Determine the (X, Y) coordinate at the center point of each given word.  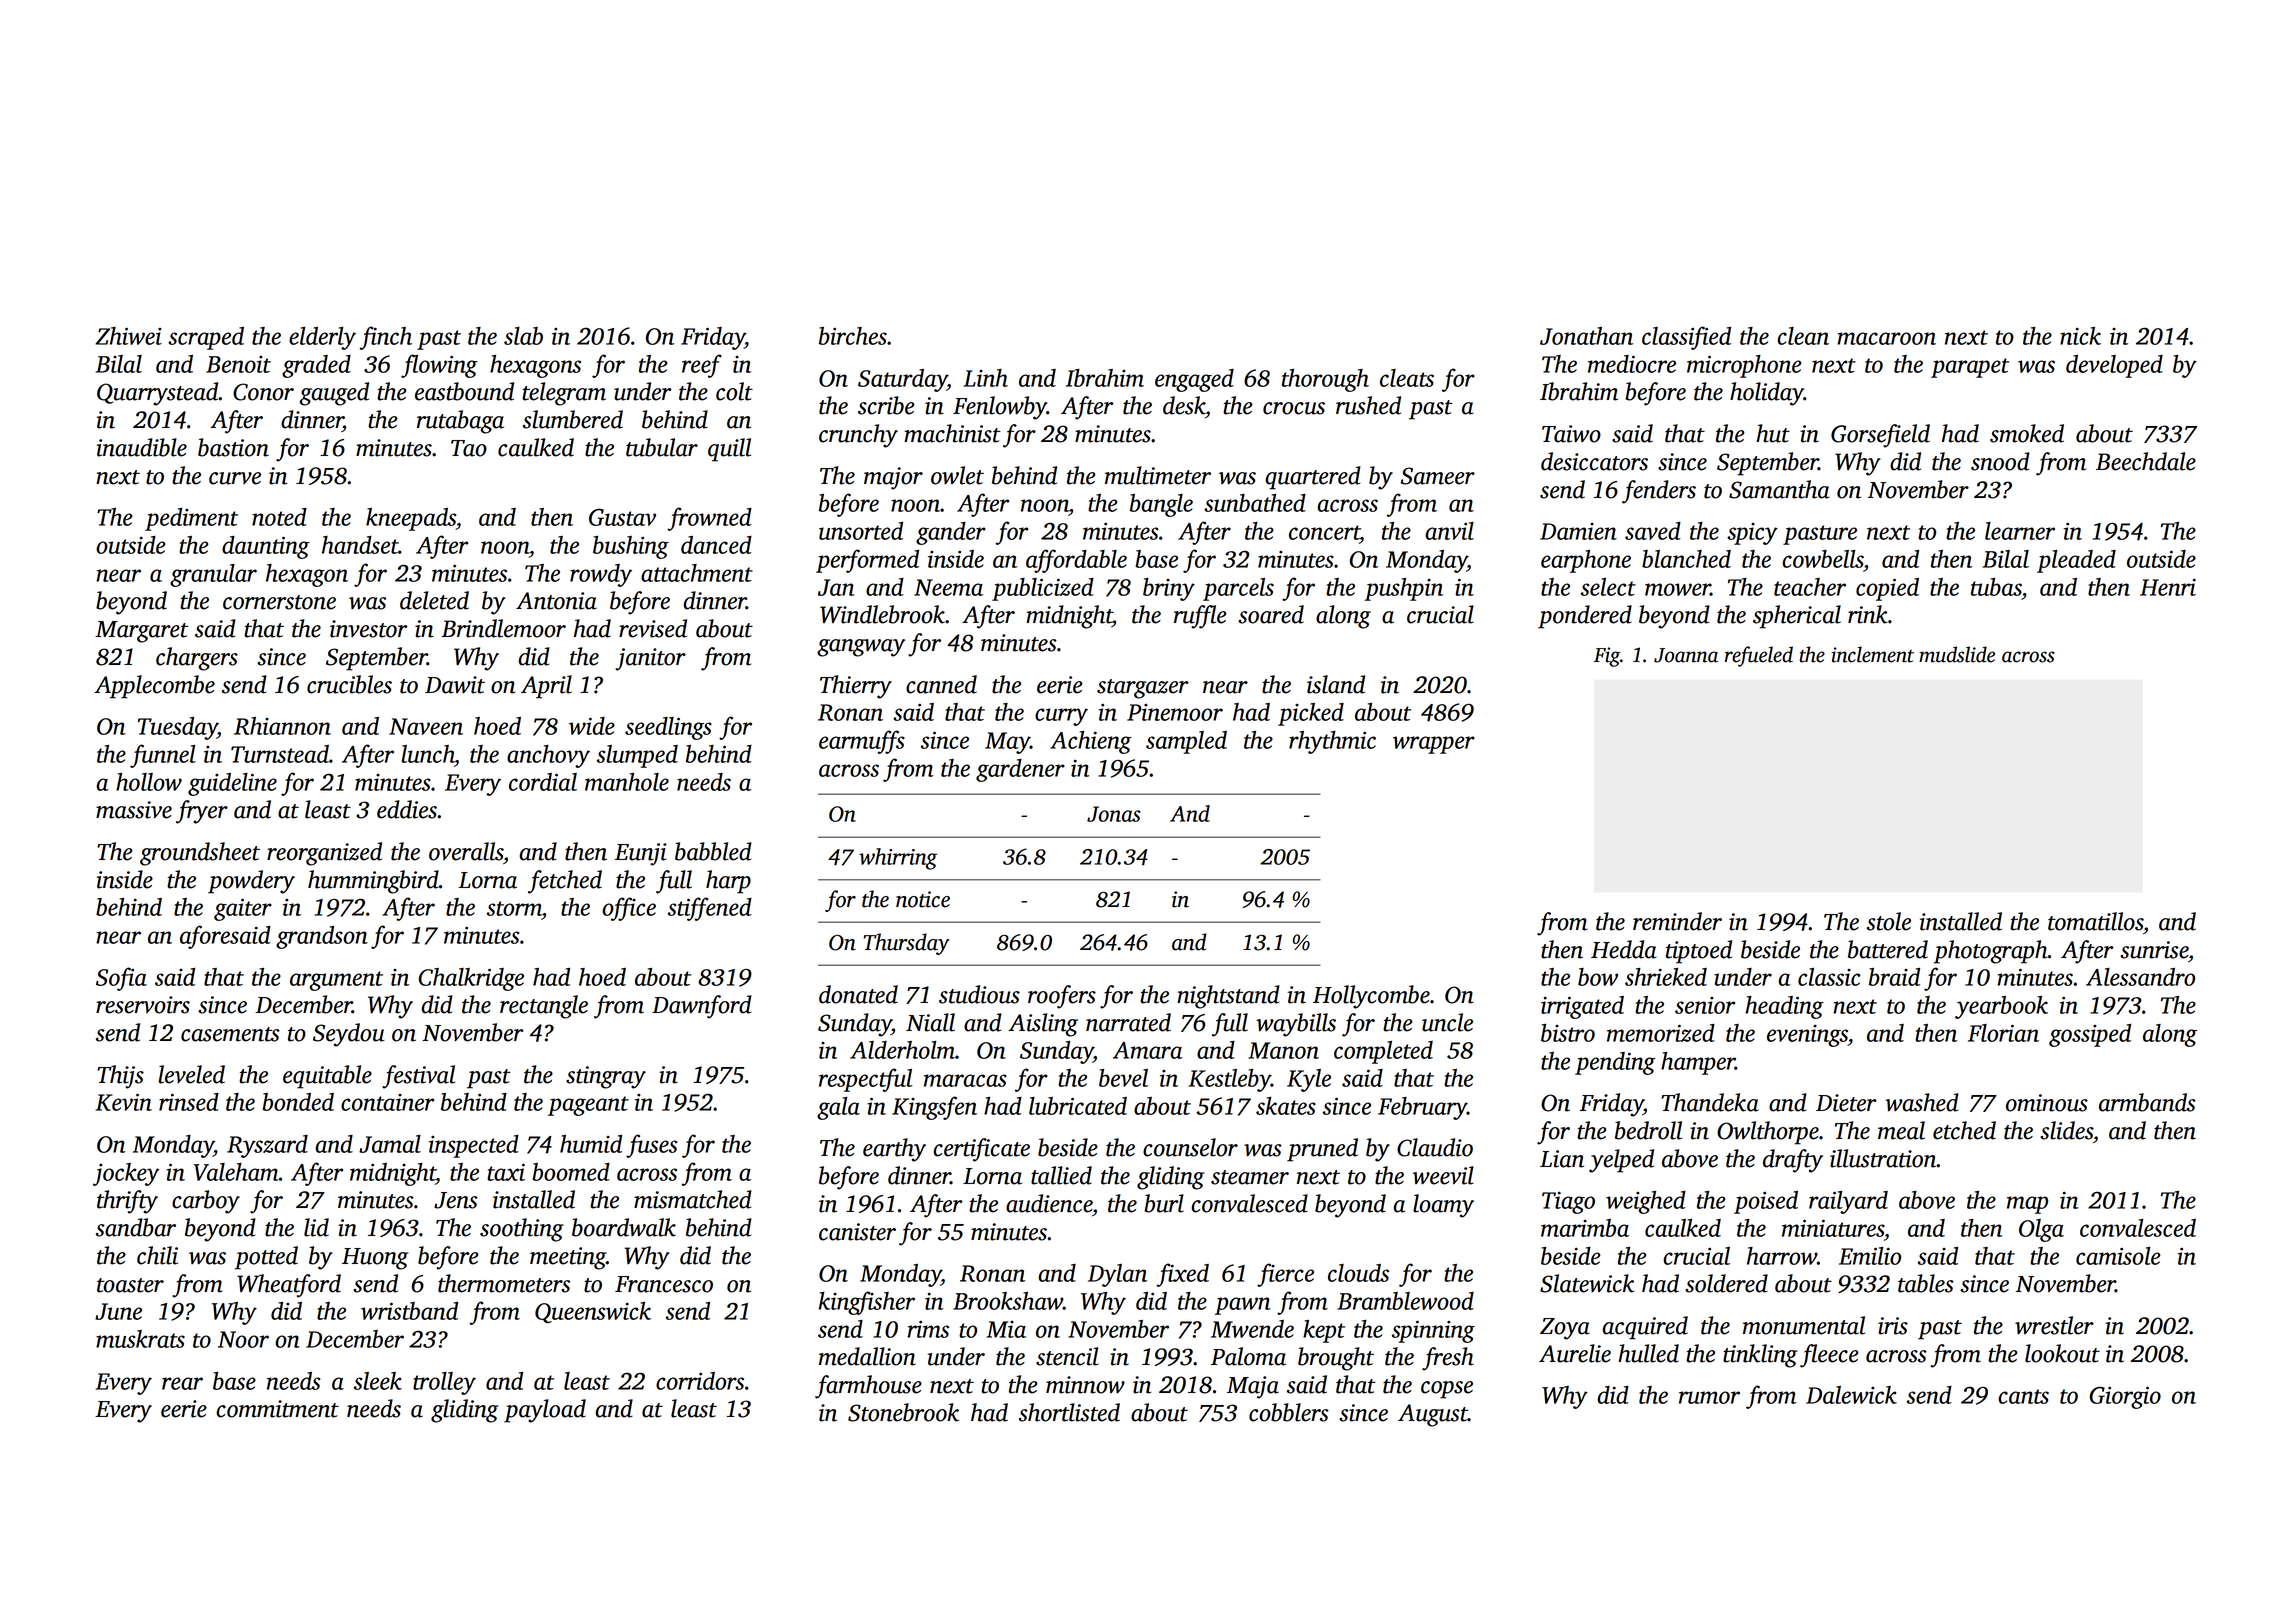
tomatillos (2095, 921)
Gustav (622, 517)
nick (2080, 336)
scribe (886, 405)
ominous (2047, 1103)
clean (1803, 336)
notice (923, 899)
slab (523, 336)
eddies (407, 809)
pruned (1322, 1150)
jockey (126, 1174)
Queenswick (593, 1313)
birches (853, 336)
